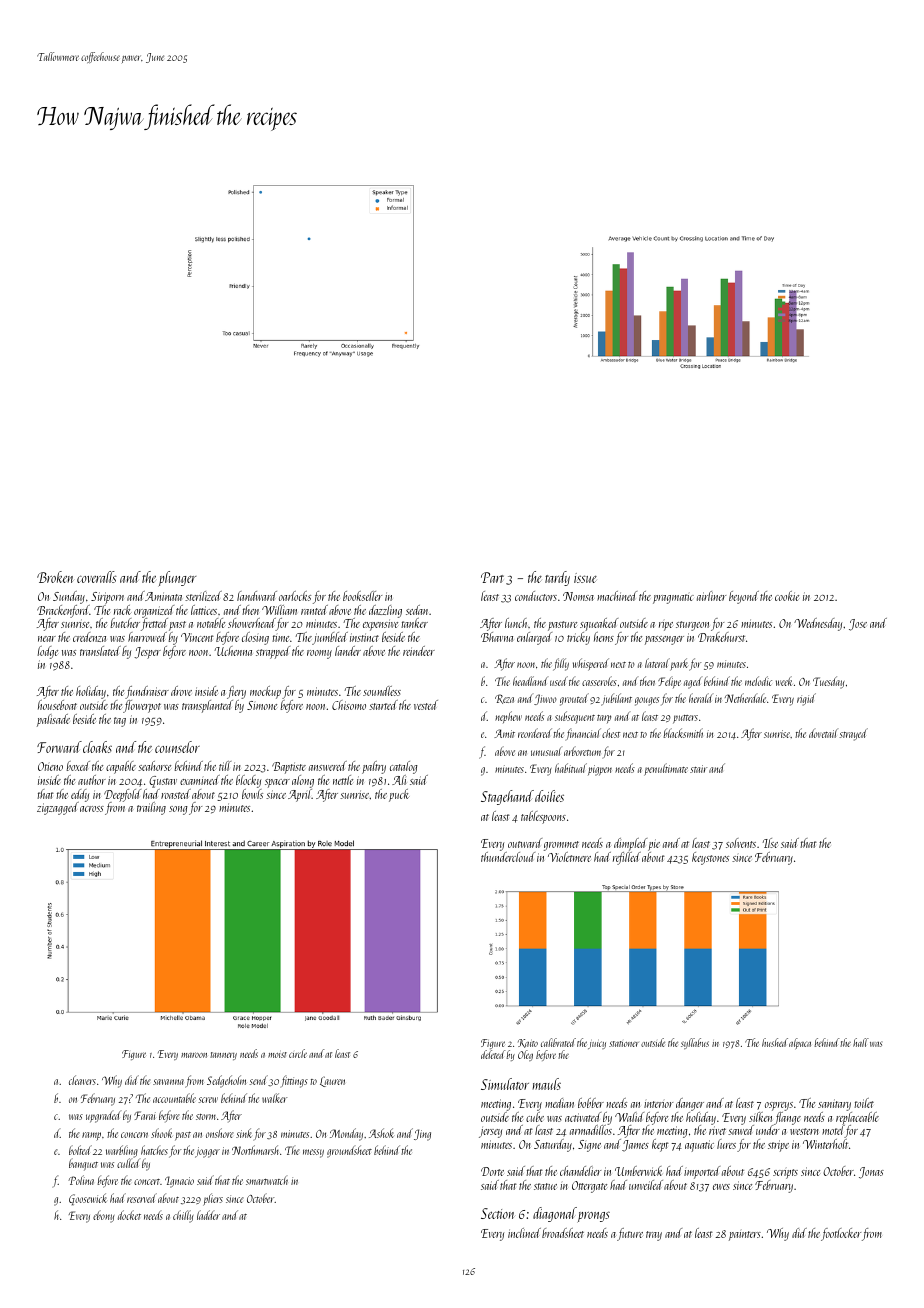  I want to click on sturgeon, so click(692, 626).
